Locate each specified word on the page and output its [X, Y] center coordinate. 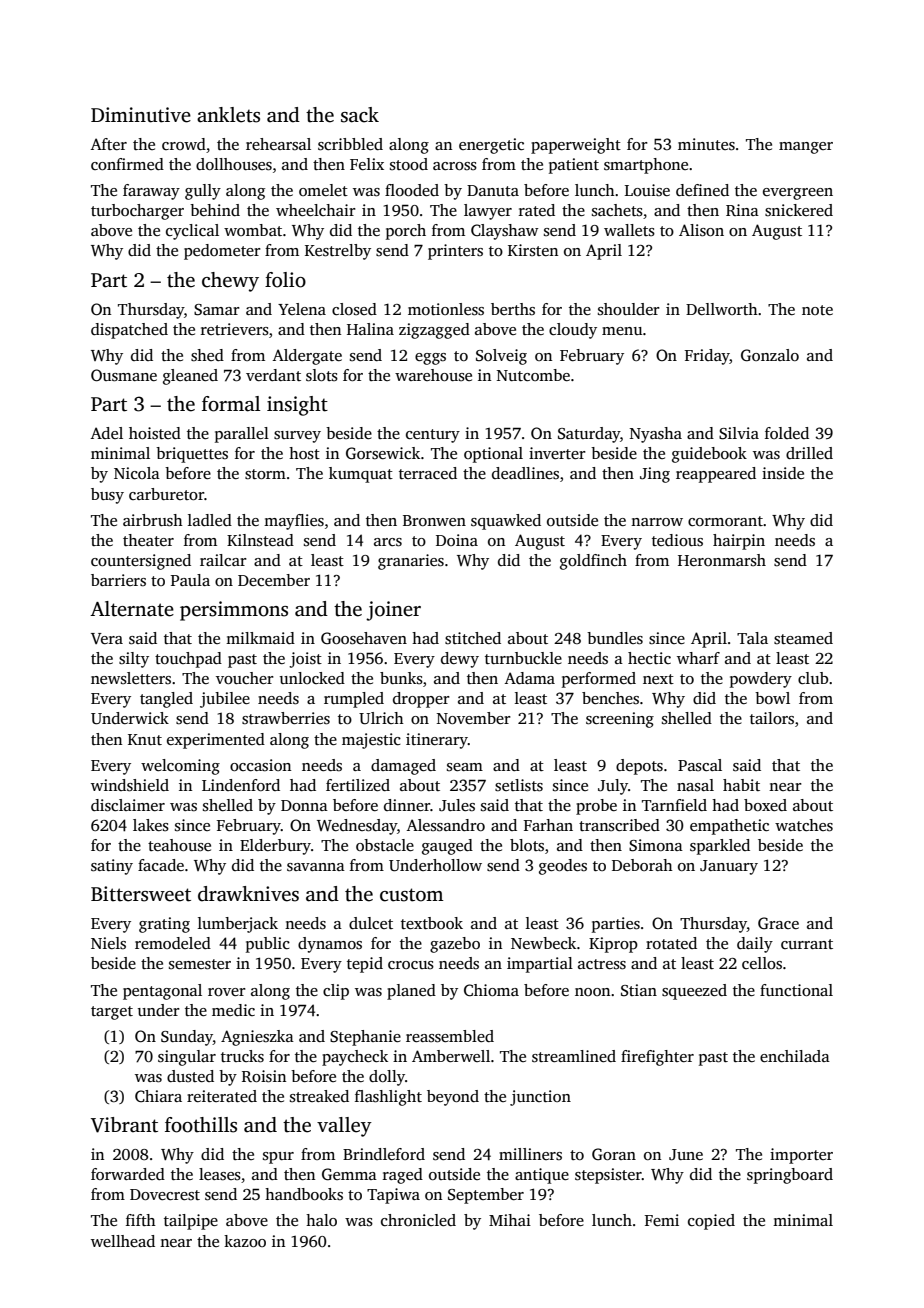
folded [787, 433]
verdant [273, 375]
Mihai [510, 1220]
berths [513, 309]
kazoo [245, 1241]
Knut [145, 739]
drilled [809, 453]
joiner [393, 611]
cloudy [573, 331]
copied [711, 1222]
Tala [752, 638]
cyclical [192, 232]
